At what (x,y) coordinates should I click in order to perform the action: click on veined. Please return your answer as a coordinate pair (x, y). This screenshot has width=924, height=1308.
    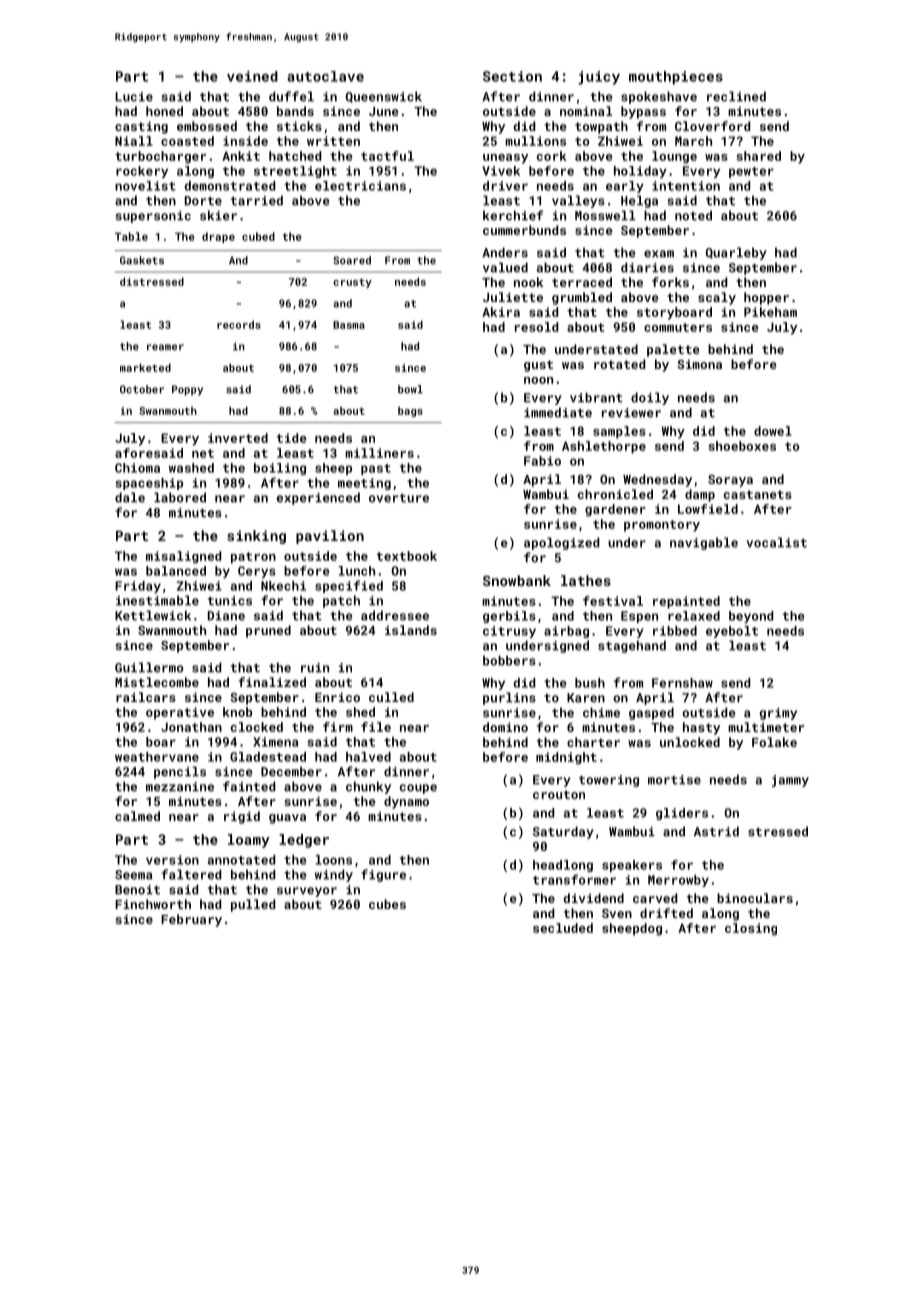
    Looking at the image, I should click on (252, 76).
